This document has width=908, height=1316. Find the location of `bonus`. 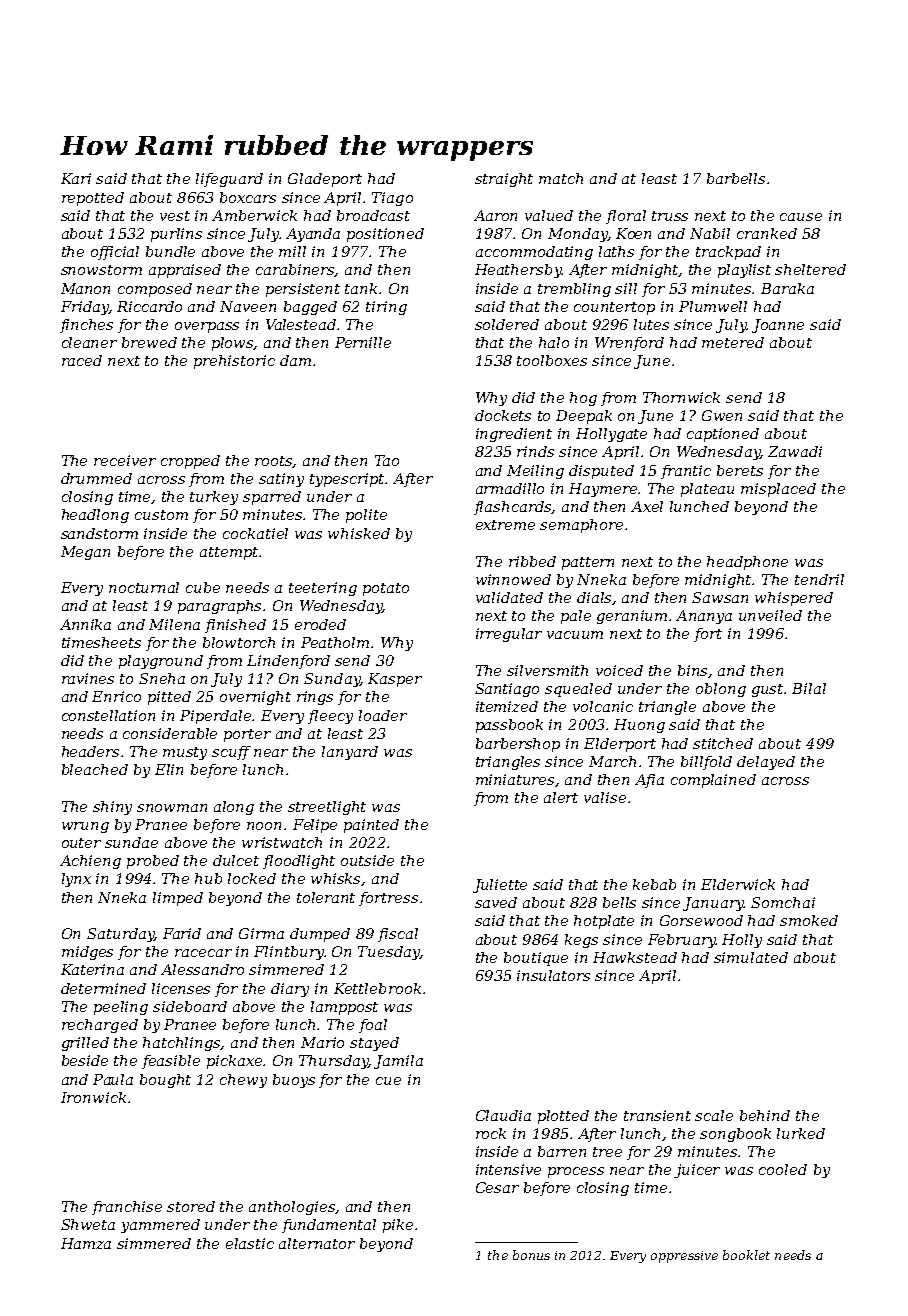

bonus is located at coordinates (531, 1255).
